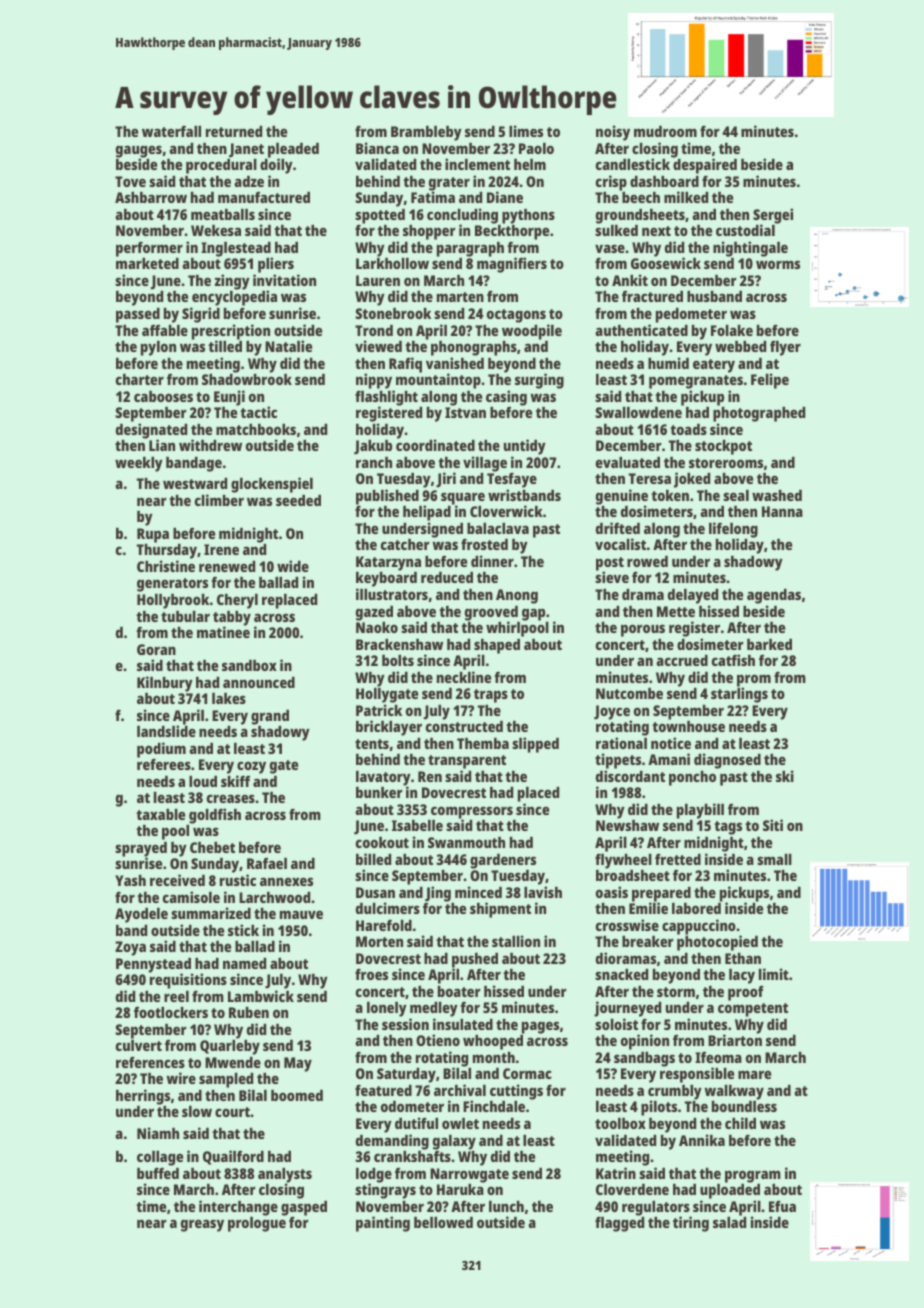 The image size is (924, 1308). I want to click on coordinated, so click(435, 445).
